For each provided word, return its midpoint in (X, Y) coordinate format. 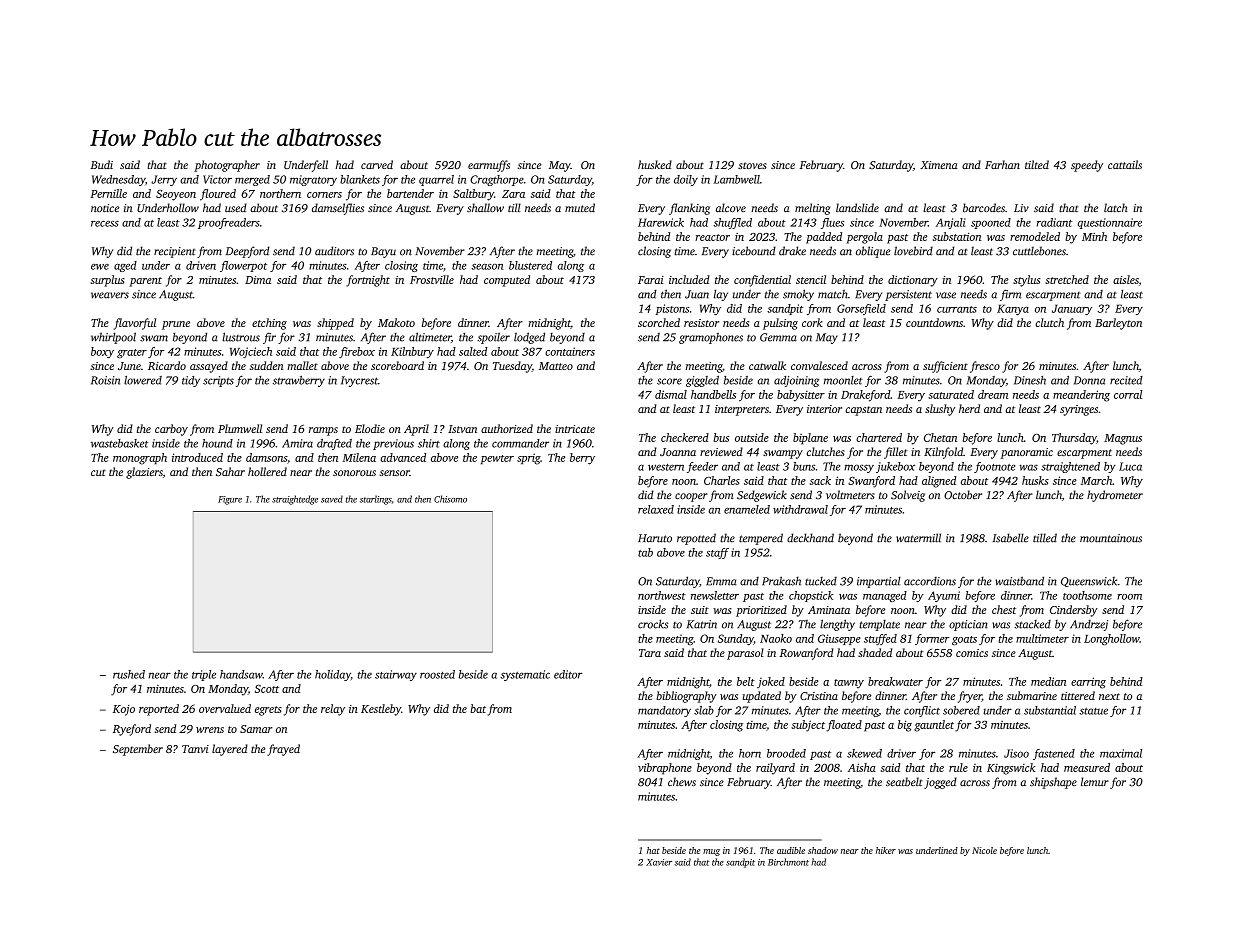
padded (824, 238)
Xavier (659, 862)
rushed (129, 674)
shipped (335, 324)
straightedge (295, 500)
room (1129, 597)
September (138, 750)
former (932, 639)
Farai (651, 280)
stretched (1067, 279)
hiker (886, 850)
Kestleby (381, 710)
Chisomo (450, 499)
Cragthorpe (497, 180)
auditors (334, 251)
